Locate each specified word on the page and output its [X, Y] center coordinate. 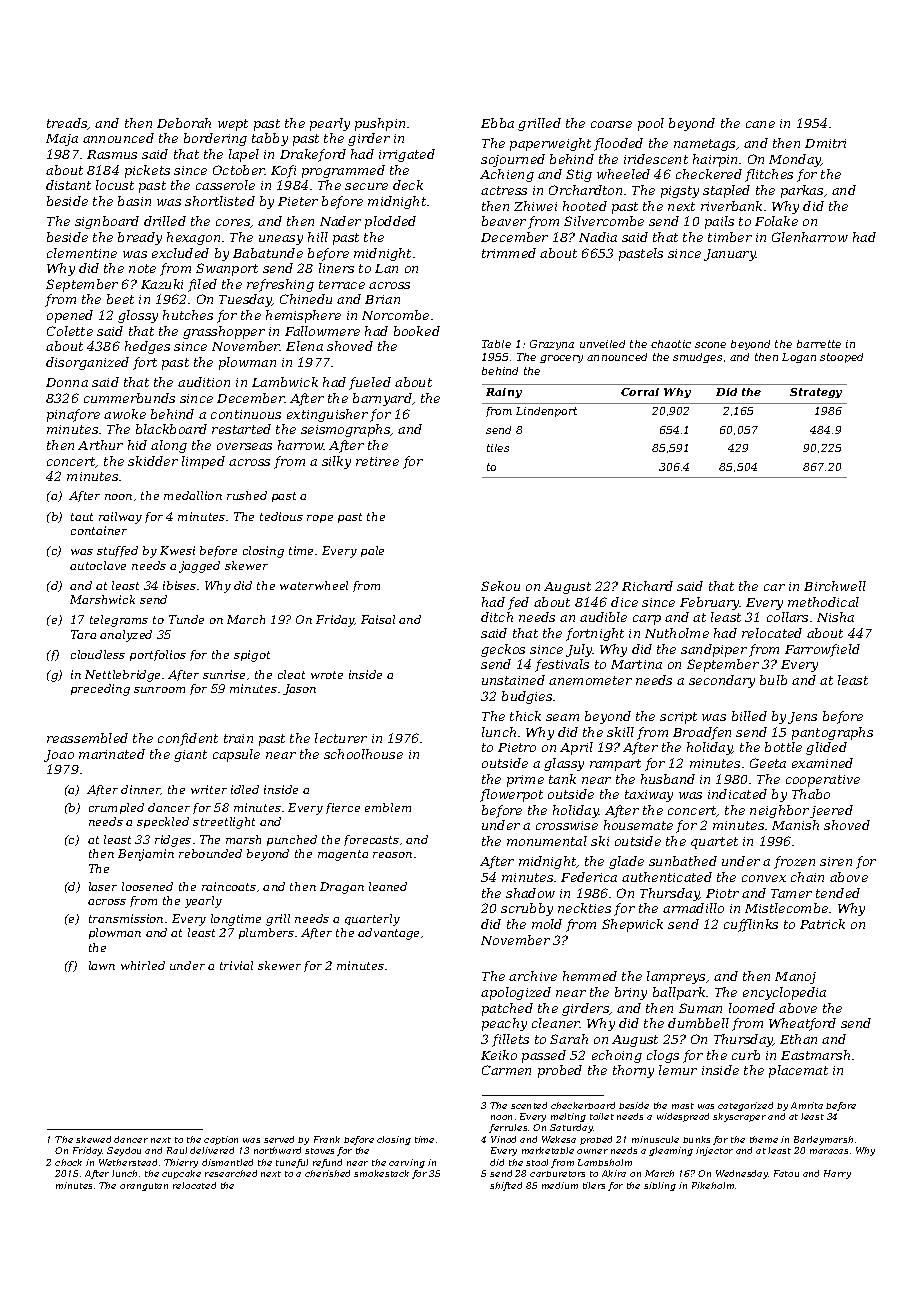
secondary [722, 681]
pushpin [380, 124]
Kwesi [177, 550]
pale [372, 551]
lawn [102, 965]
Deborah [184, 123]
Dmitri [825, 143]
